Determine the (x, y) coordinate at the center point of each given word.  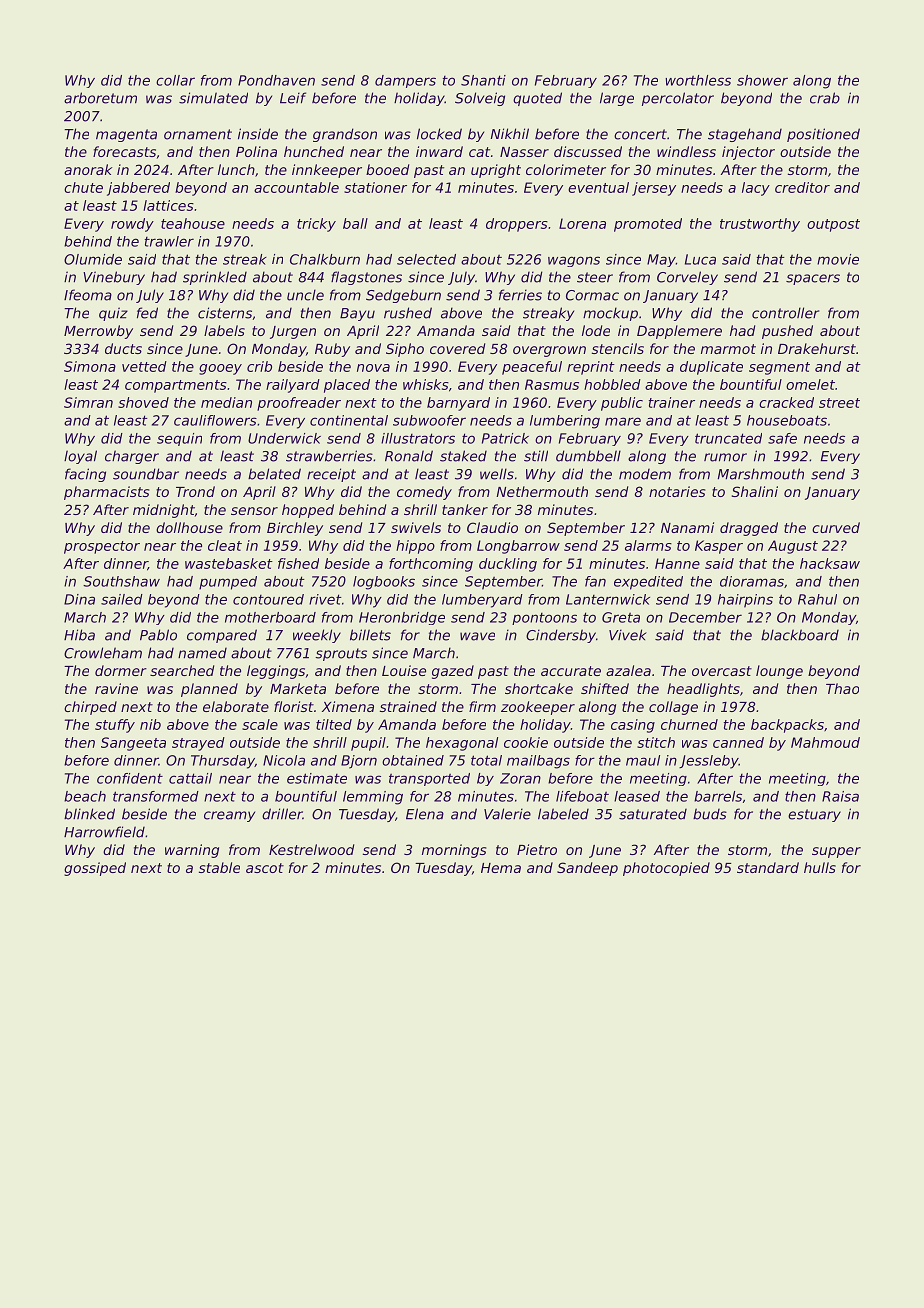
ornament (198, 134)
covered (457, 348)
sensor (254, 511)
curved (836, 527)
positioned (823, 135)
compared (222, 636)
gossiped (95, 869)
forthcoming (431, 565)
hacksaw (830, 563)
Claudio (492, 527)
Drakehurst (817, 348)
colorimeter (566, 169)
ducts (123, 348)
